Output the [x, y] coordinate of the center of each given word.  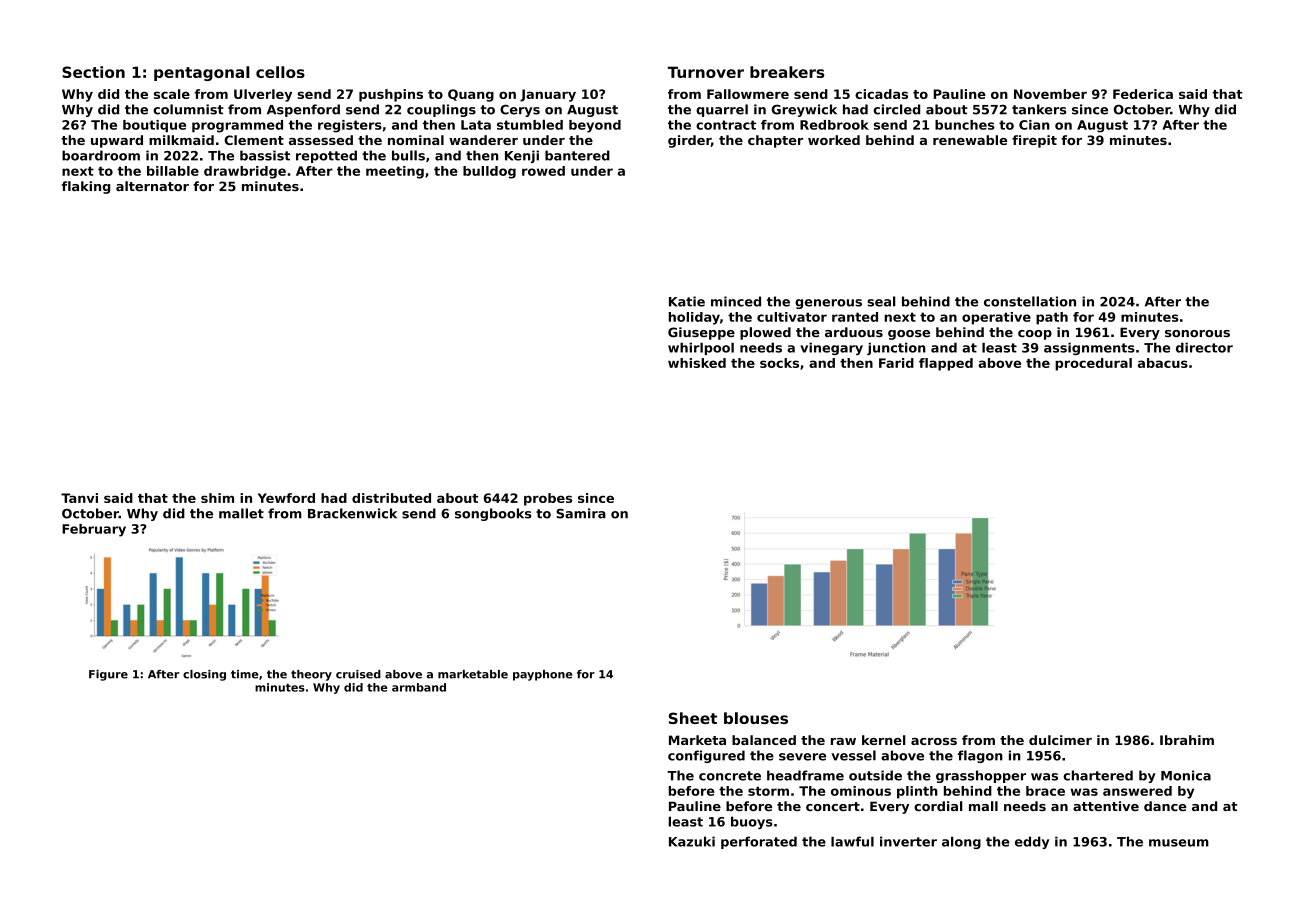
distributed [391, 498]
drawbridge [245, 172]
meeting [395, 172]
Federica [1143, 94]
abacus [1163, 363]
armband [419, 687]
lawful [852, 841]
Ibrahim [1187, 740]
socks [779, 363]
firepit [1034, 141]
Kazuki [692, 841]
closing [204, 675]
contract [726, 125]
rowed [543, 171]
